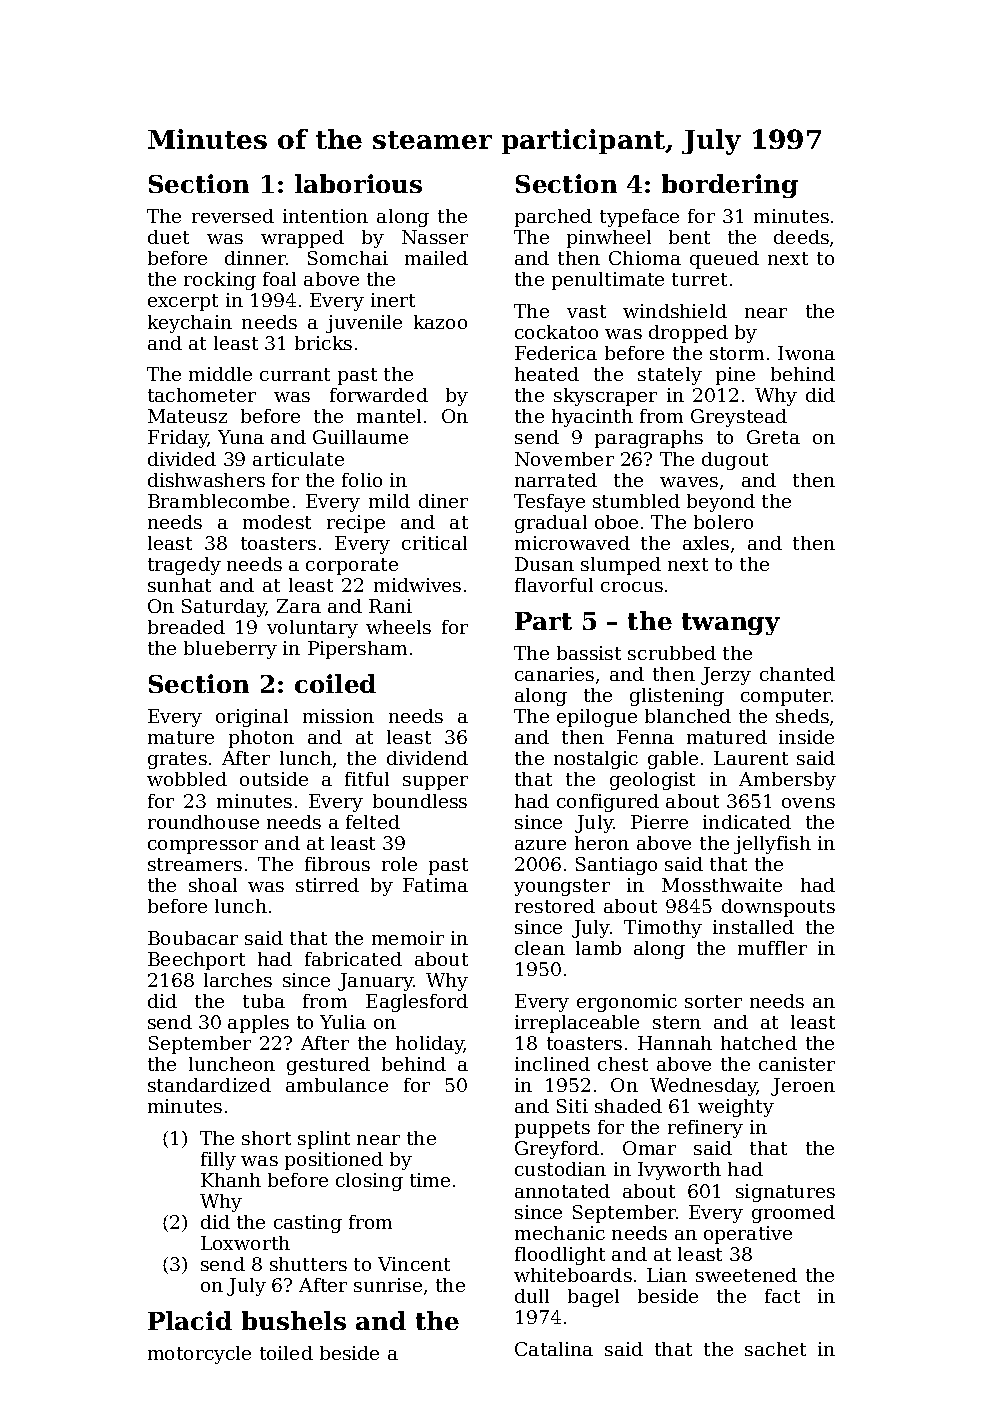 Image resolution: width=983 pixels, height=1423 pixels. Describe the element at coordinates (553, 218) in the document. I see `parched` at that location.
